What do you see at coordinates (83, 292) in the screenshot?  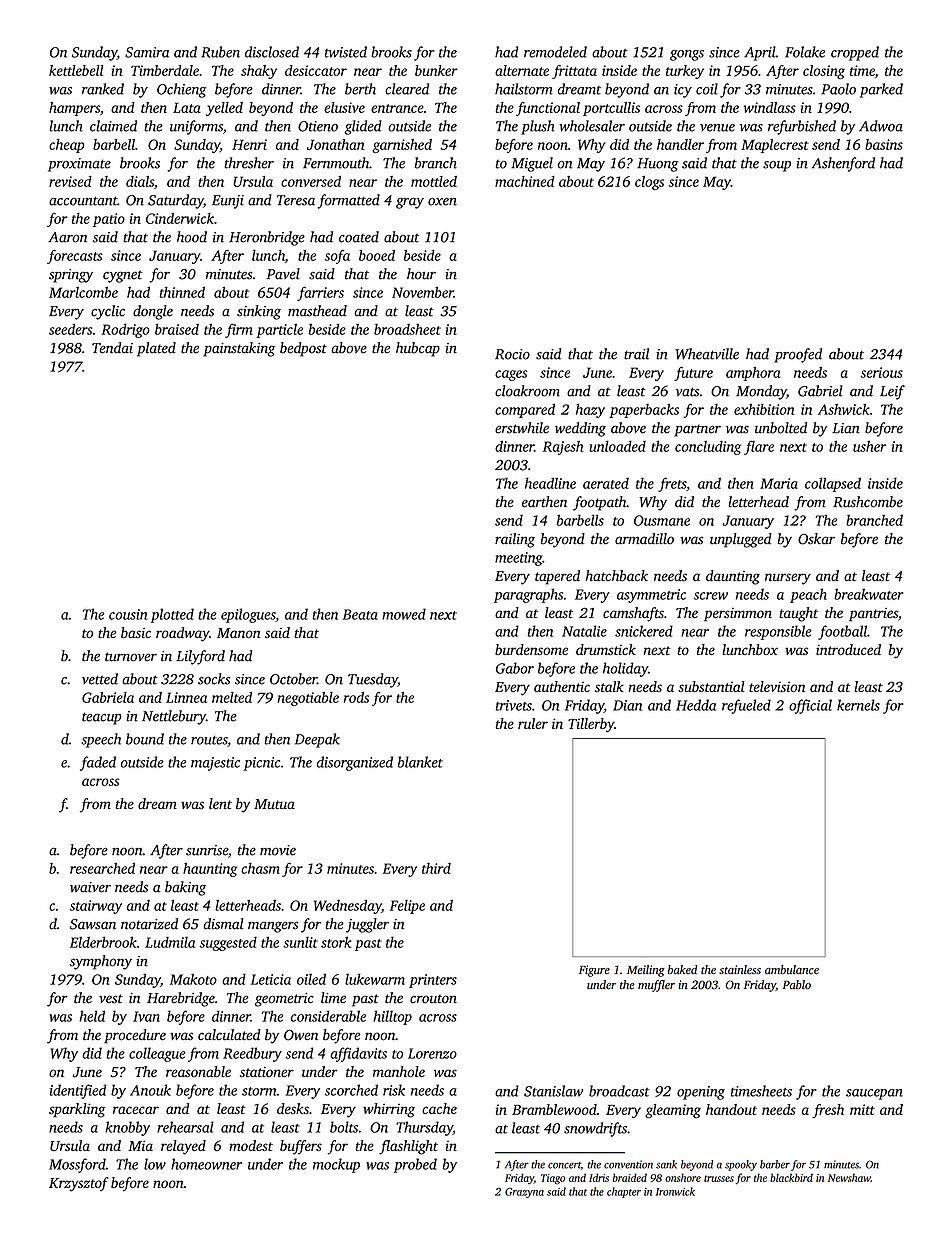 I see `Marlcombe` at bounding box center [83, 292].
